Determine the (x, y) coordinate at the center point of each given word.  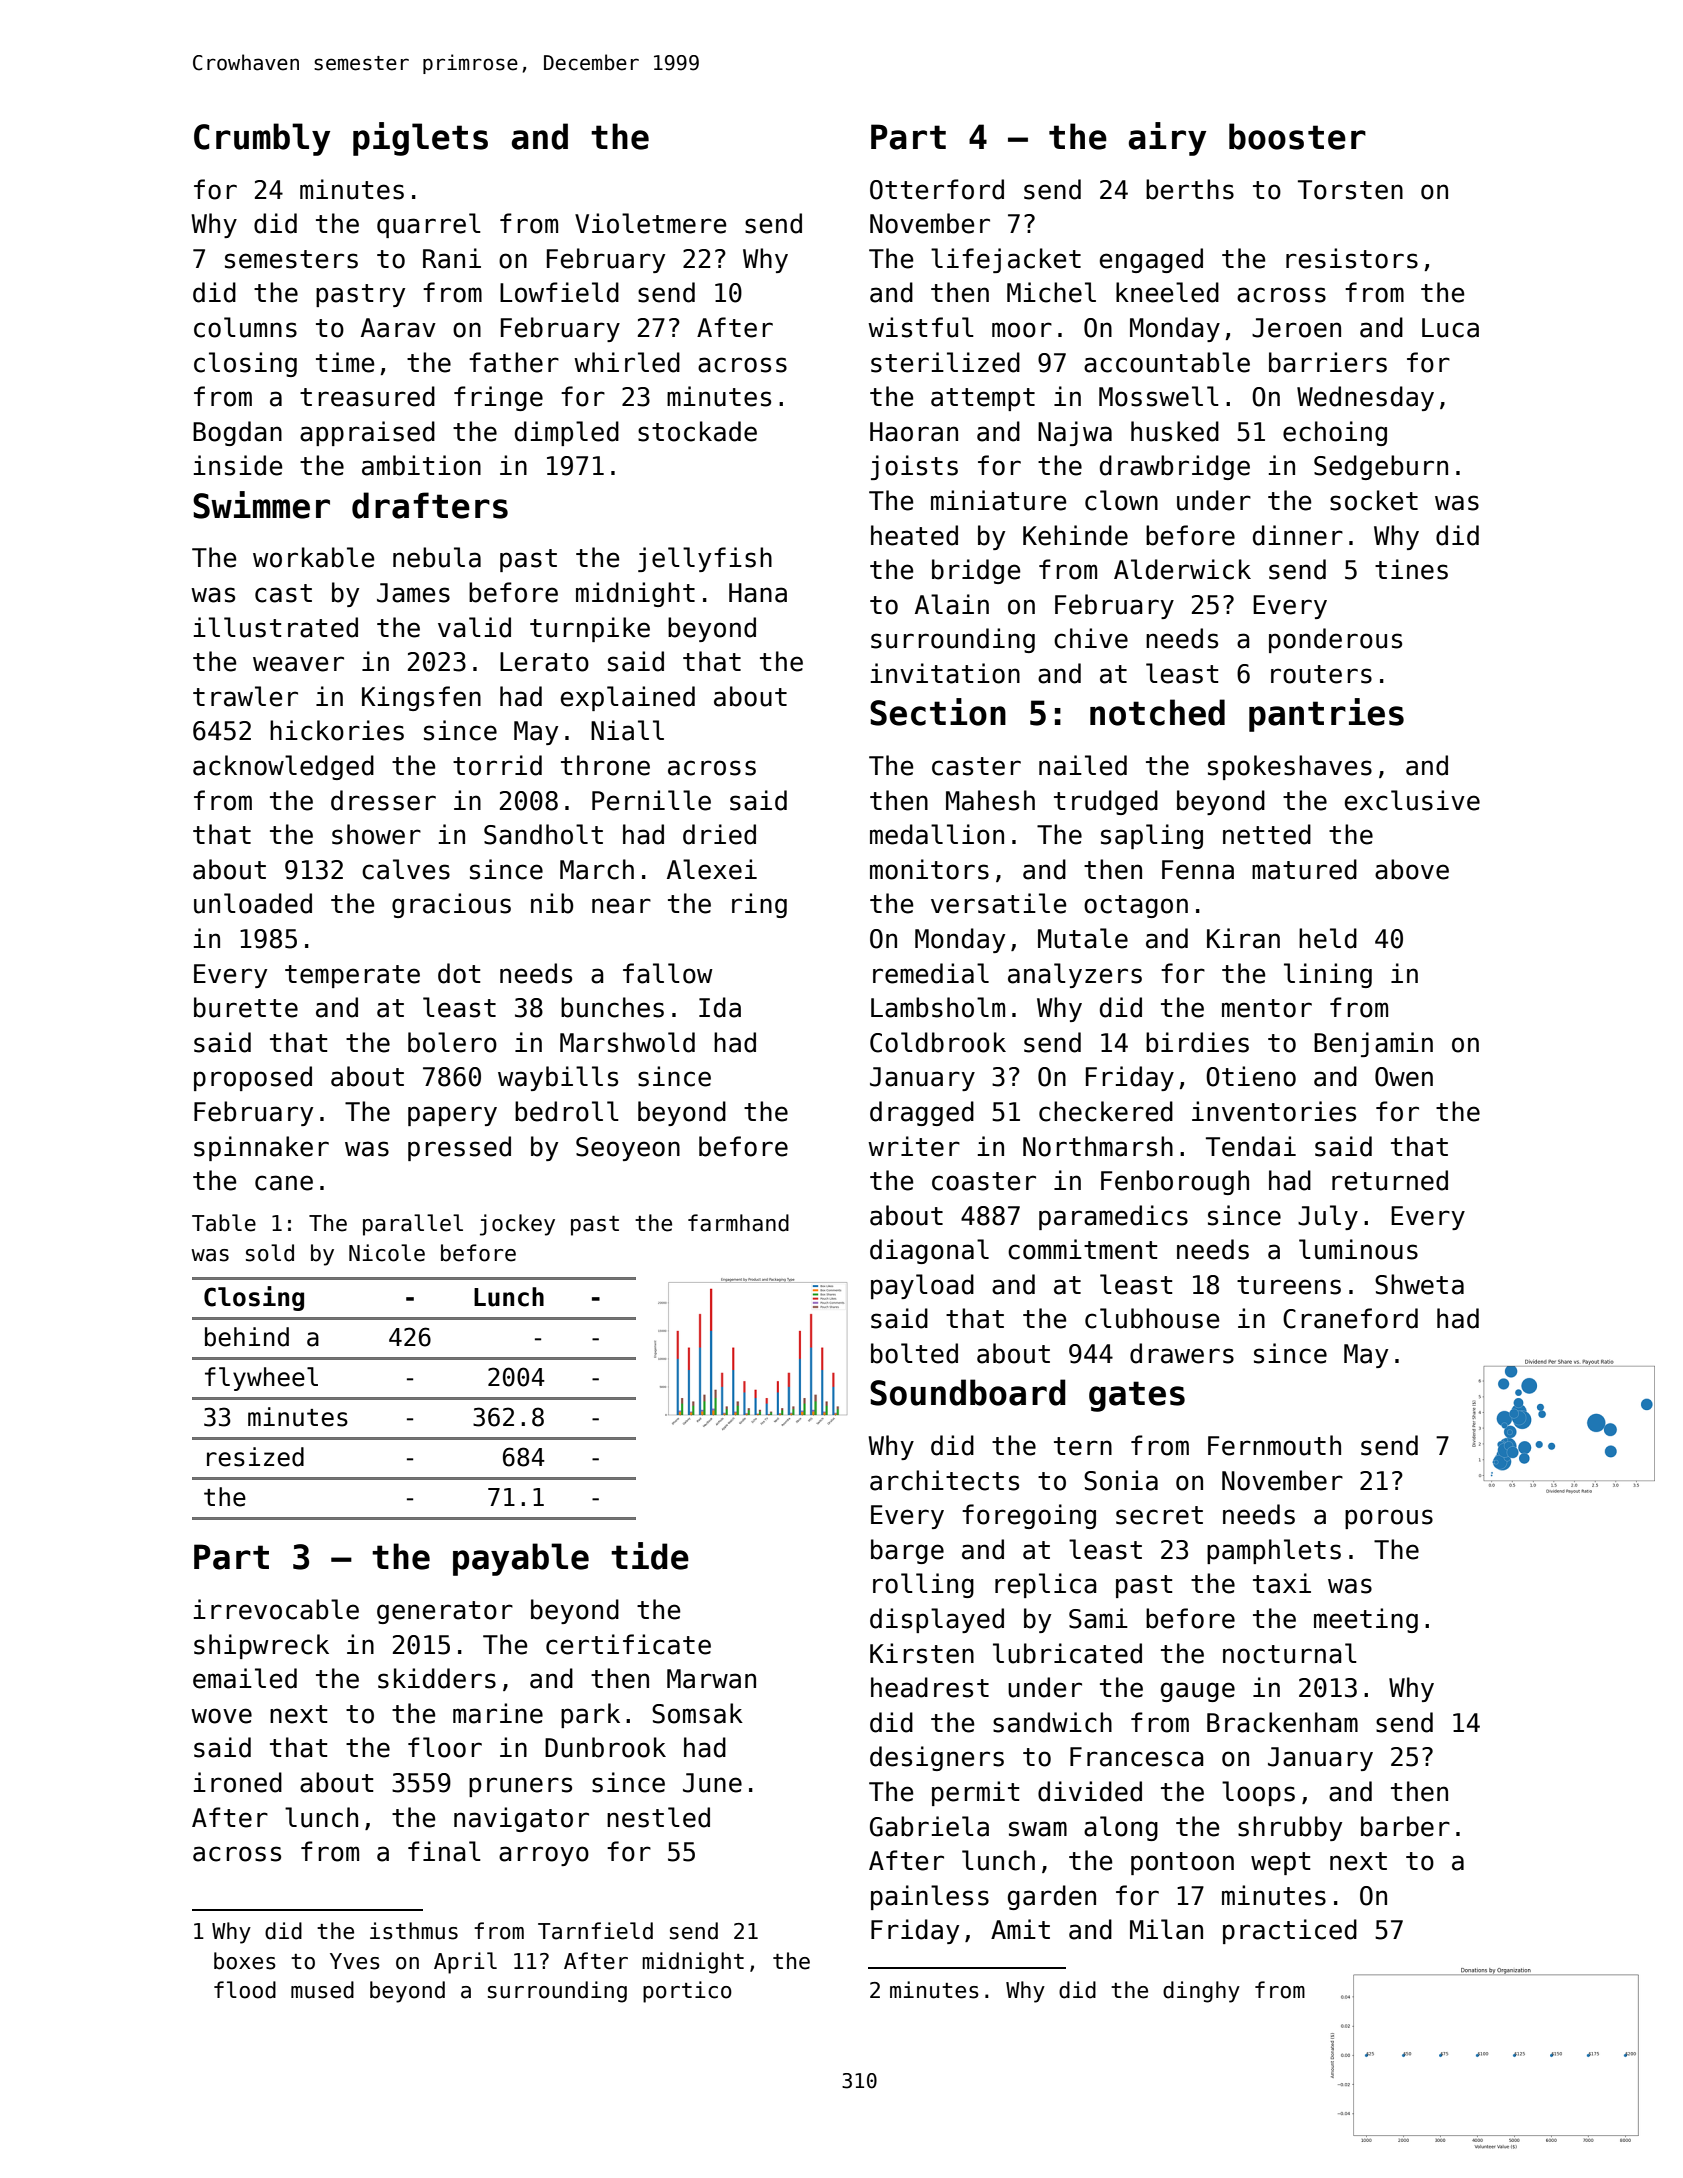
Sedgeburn (1381, 467)
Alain (952, 604)
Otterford (937, 189)
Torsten (1350, 190)
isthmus (414, 1931)
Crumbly (262, 139)
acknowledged (283, 767)
